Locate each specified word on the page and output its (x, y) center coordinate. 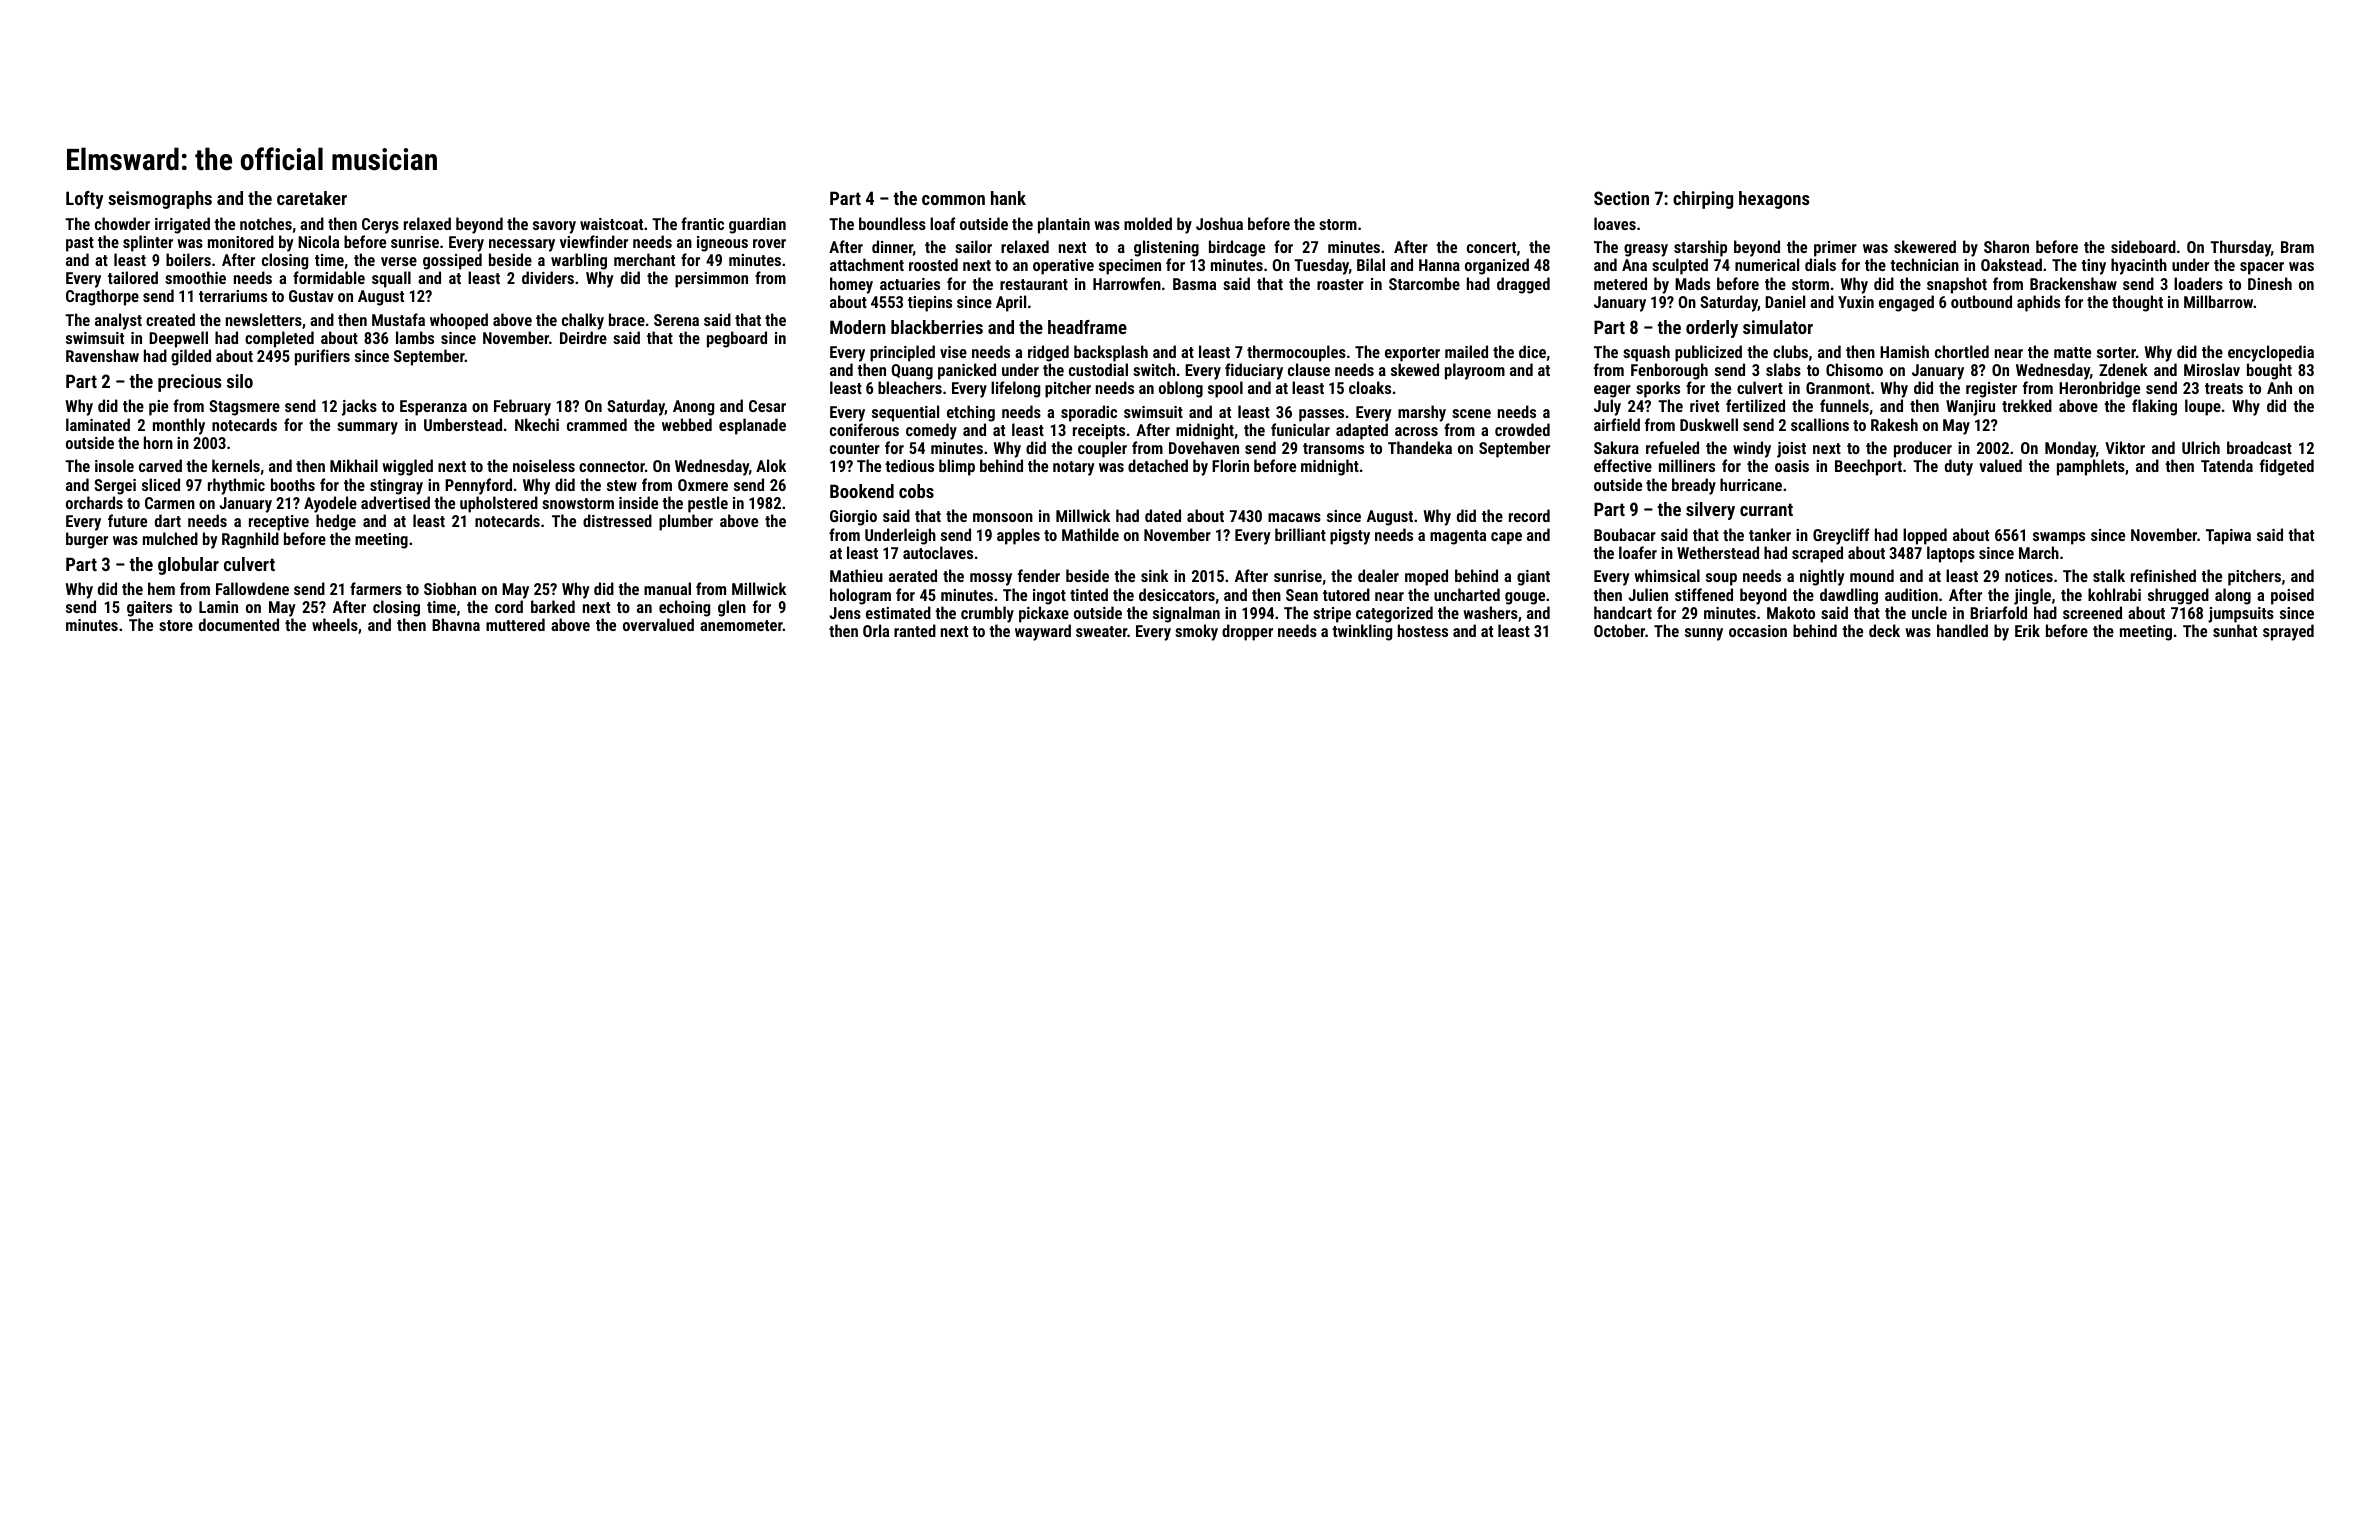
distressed (617, 520)
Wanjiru (1970, 408)
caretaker (312, 198)
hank (1008, 198)
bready (1694, 486)
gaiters (149, 609)
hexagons (1774, 200)
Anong (693, 408)
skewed (1415, 369)
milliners (1687, 465)
